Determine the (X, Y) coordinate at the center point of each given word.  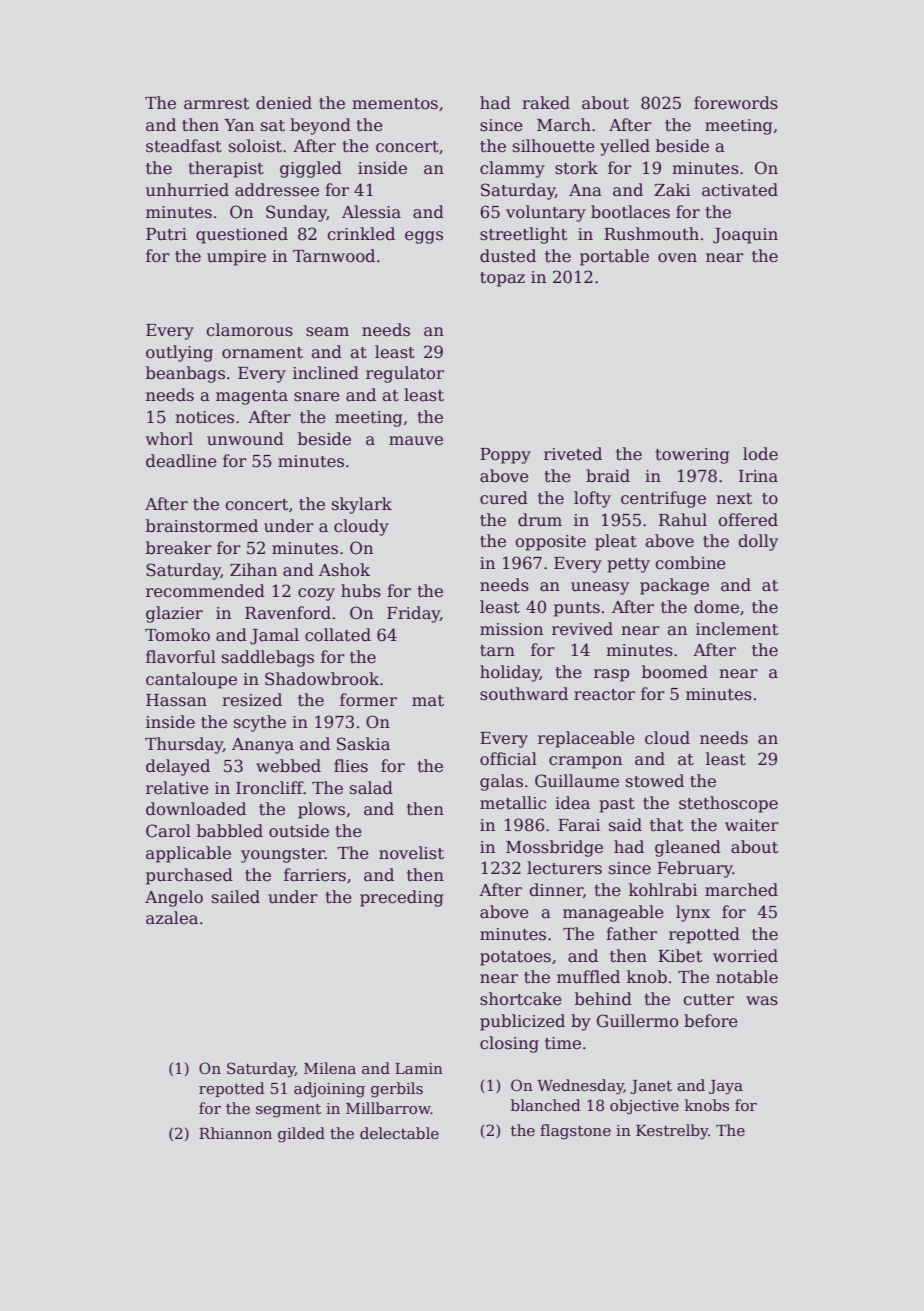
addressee (277, 190)
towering (692, 456)
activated (740, 190)
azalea (172, 918)
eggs (424, 237)
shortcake (521, 999)
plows (321, 810)
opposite (551, 543)
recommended (205, 591)
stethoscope (728, 804)
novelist (411, 853)
